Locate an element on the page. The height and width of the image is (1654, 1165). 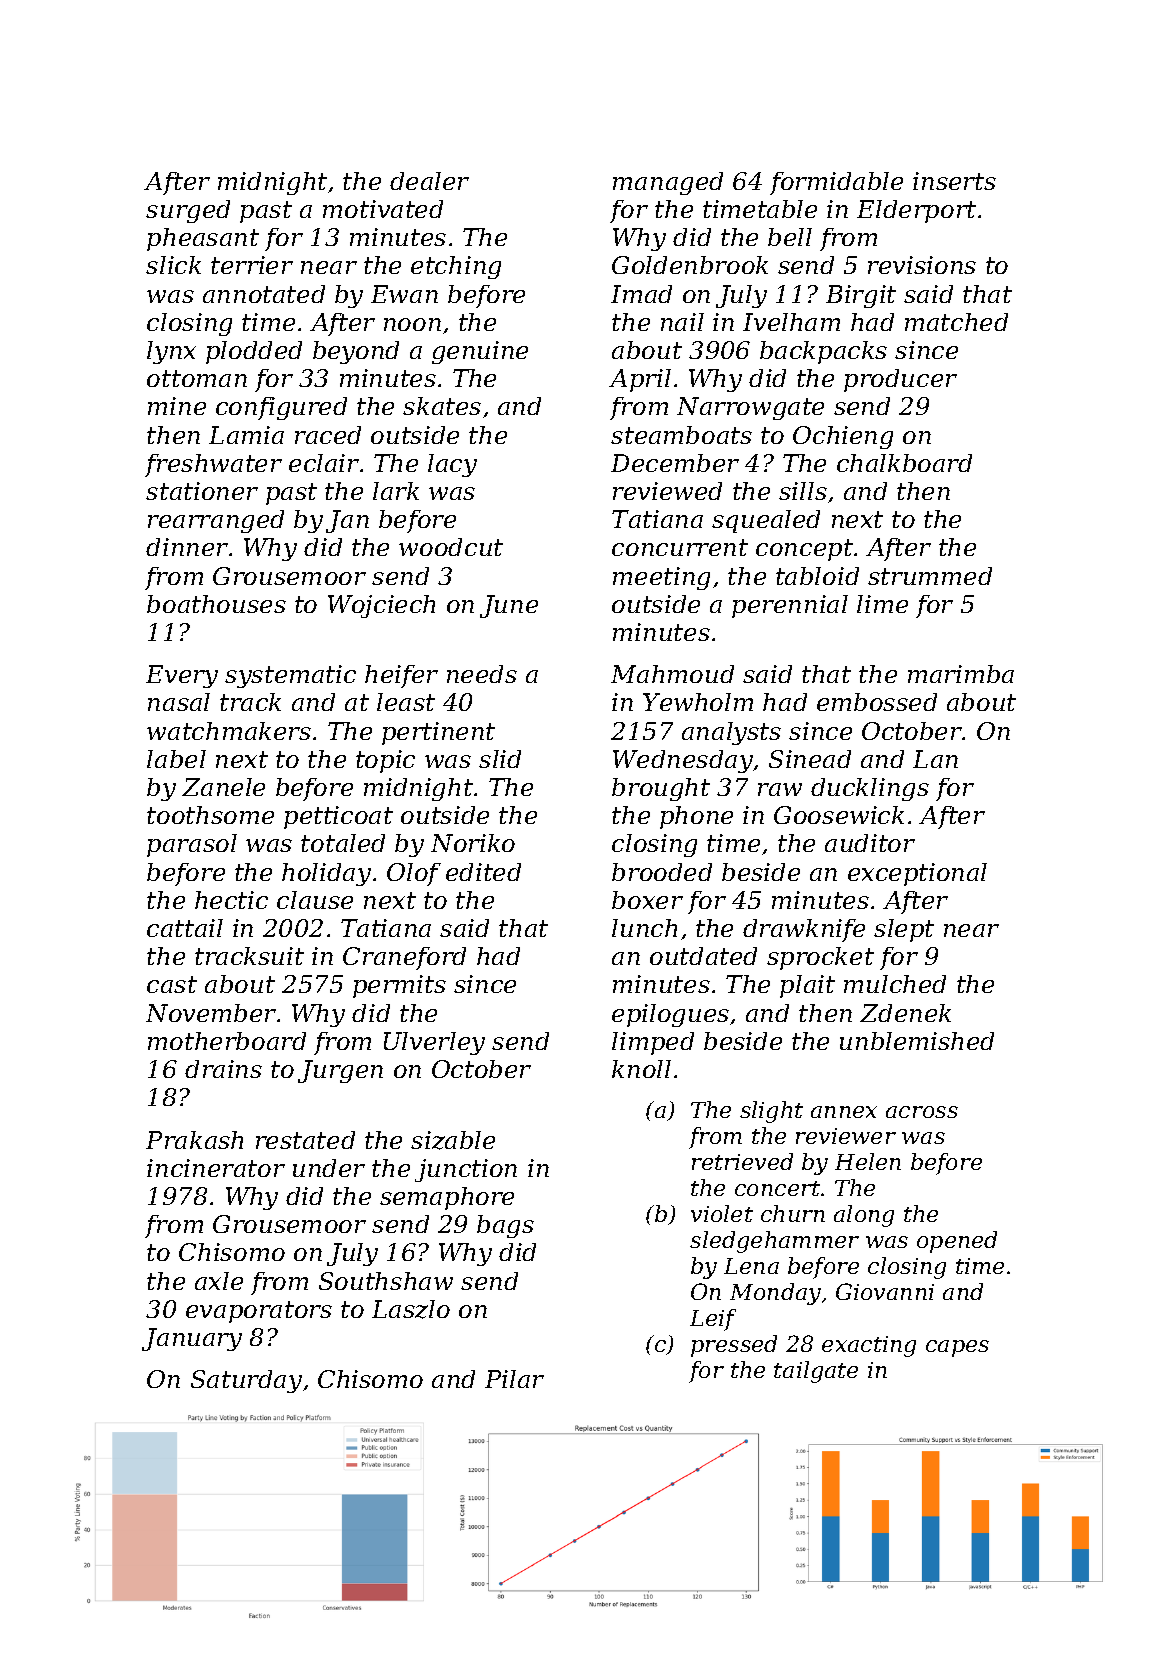
marimba is located at coordinates (961, 674).
